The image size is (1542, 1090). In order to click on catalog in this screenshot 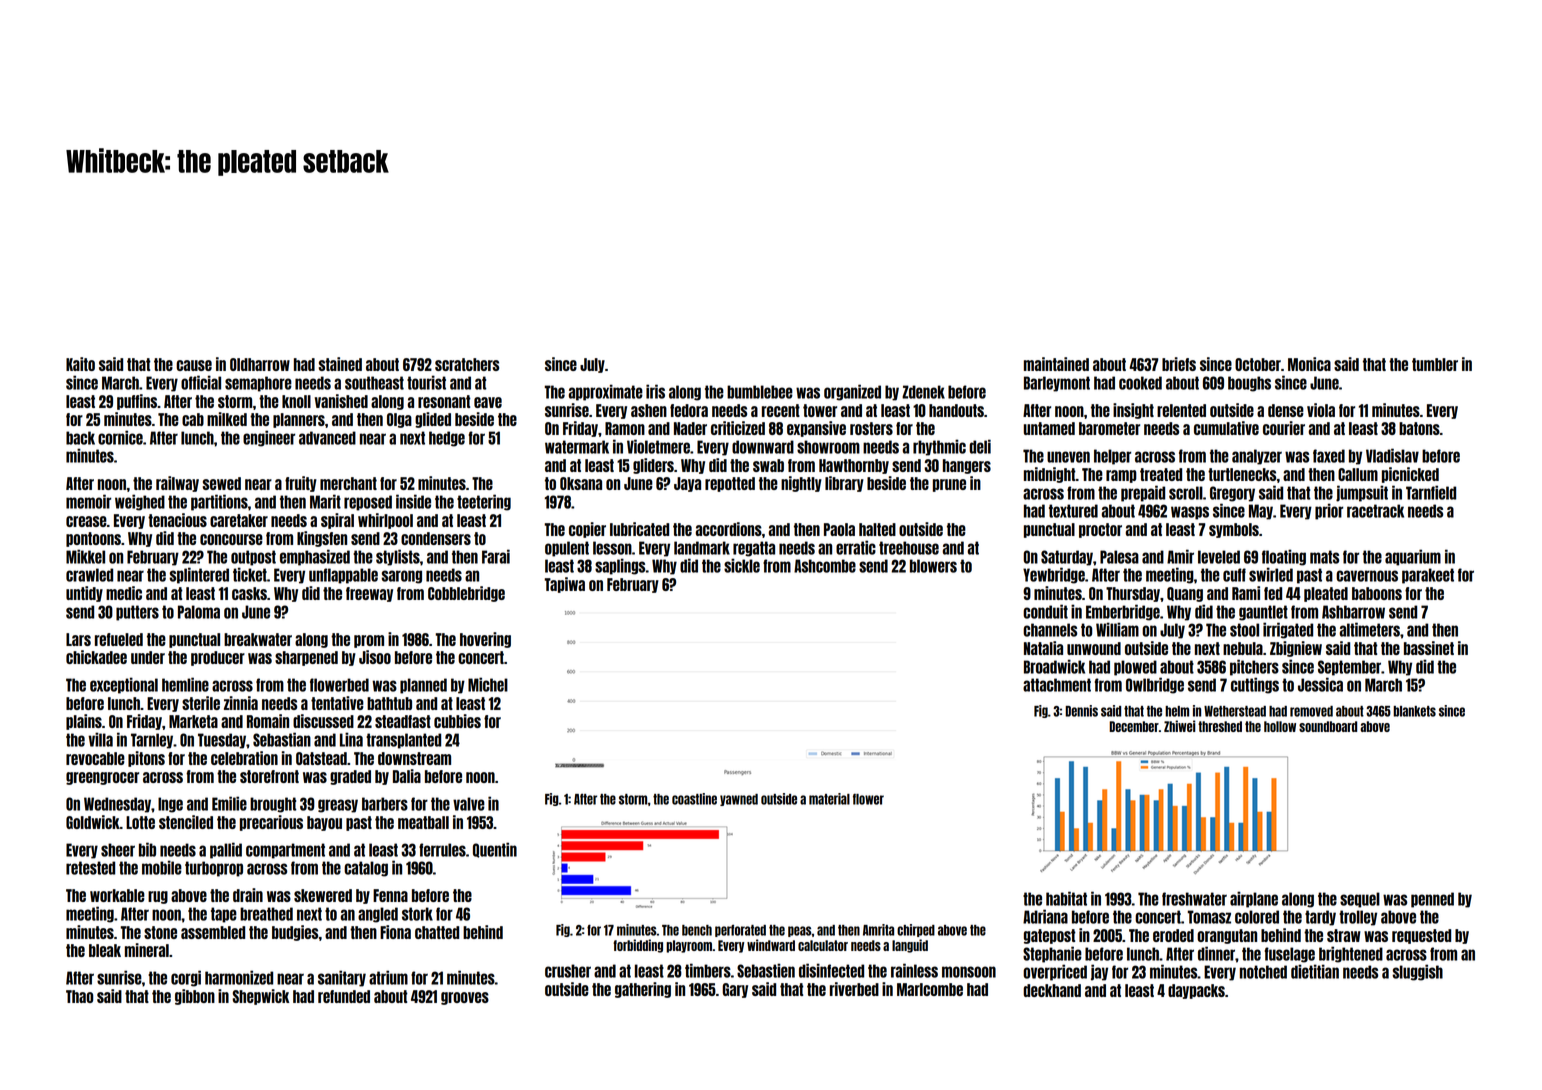, I will do `click(366, 869)`.
